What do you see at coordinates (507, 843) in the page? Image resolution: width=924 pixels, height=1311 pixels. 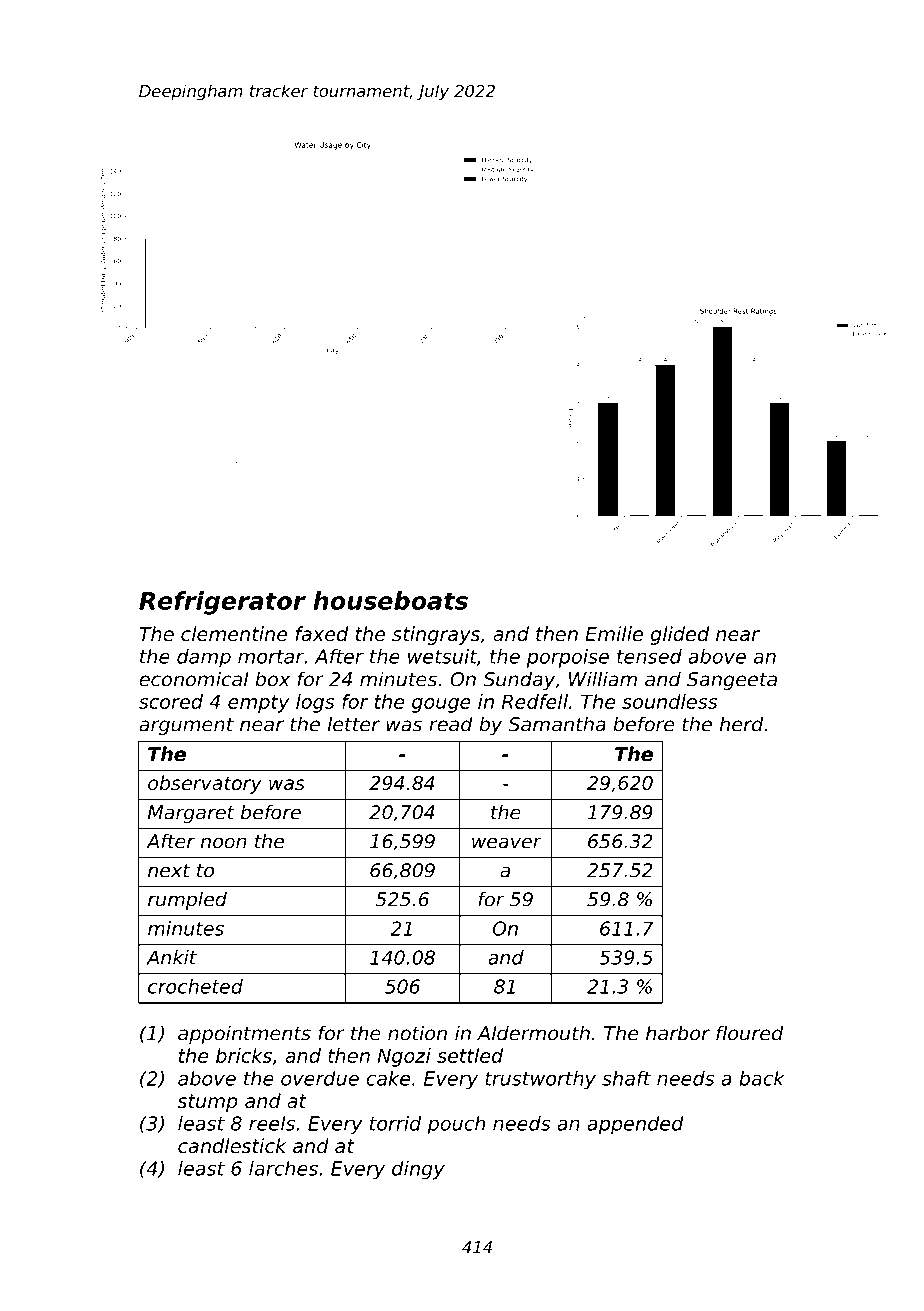 I see `weaver` at bounding box center [507, 843].
